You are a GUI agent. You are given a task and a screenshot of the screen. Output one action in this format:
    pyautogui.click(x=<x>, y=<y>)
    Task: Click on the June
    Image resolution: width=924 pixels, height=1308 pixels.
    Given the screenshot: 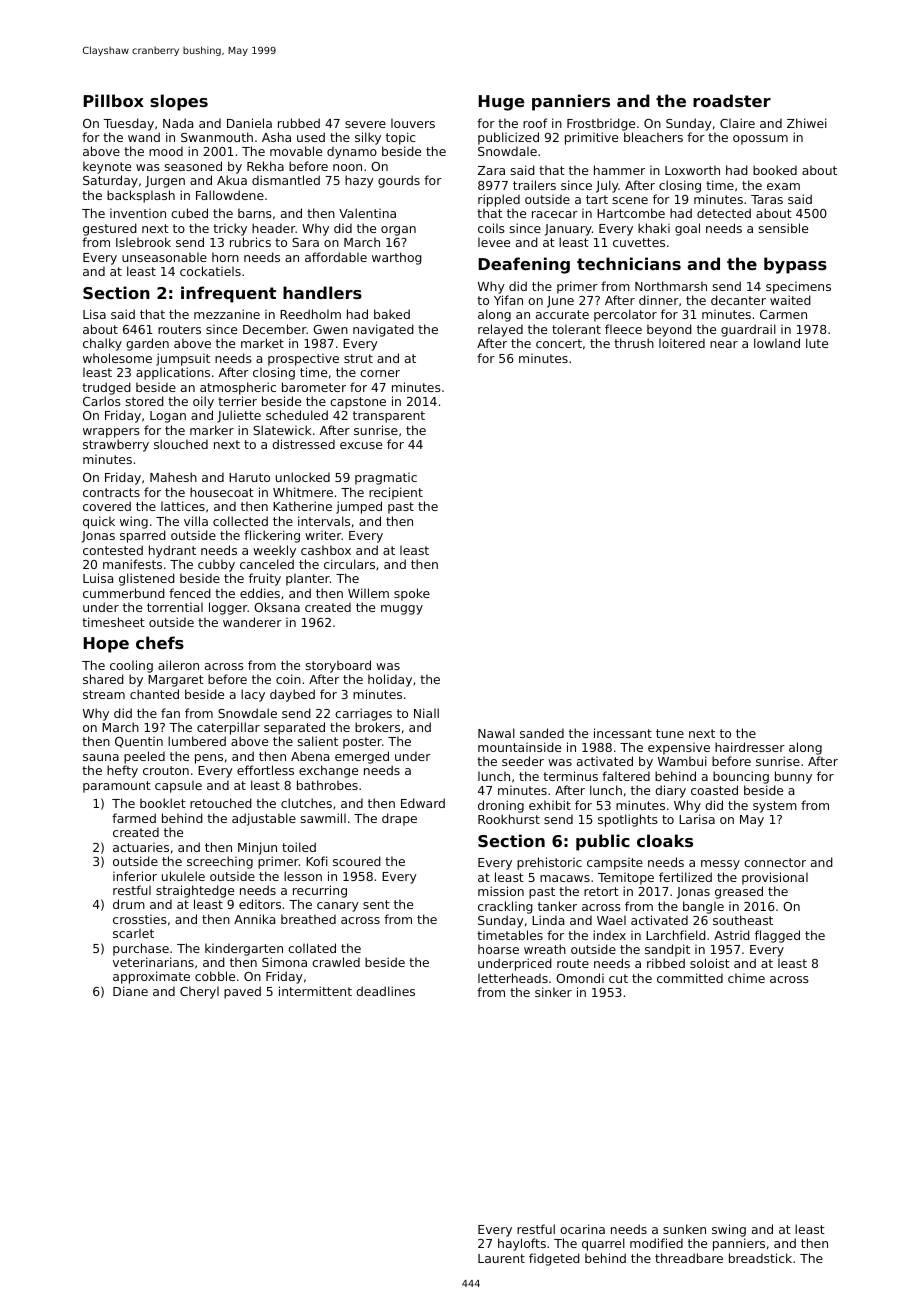 What is the action you would take?
    pyautogui.click(x=560, y=302)
